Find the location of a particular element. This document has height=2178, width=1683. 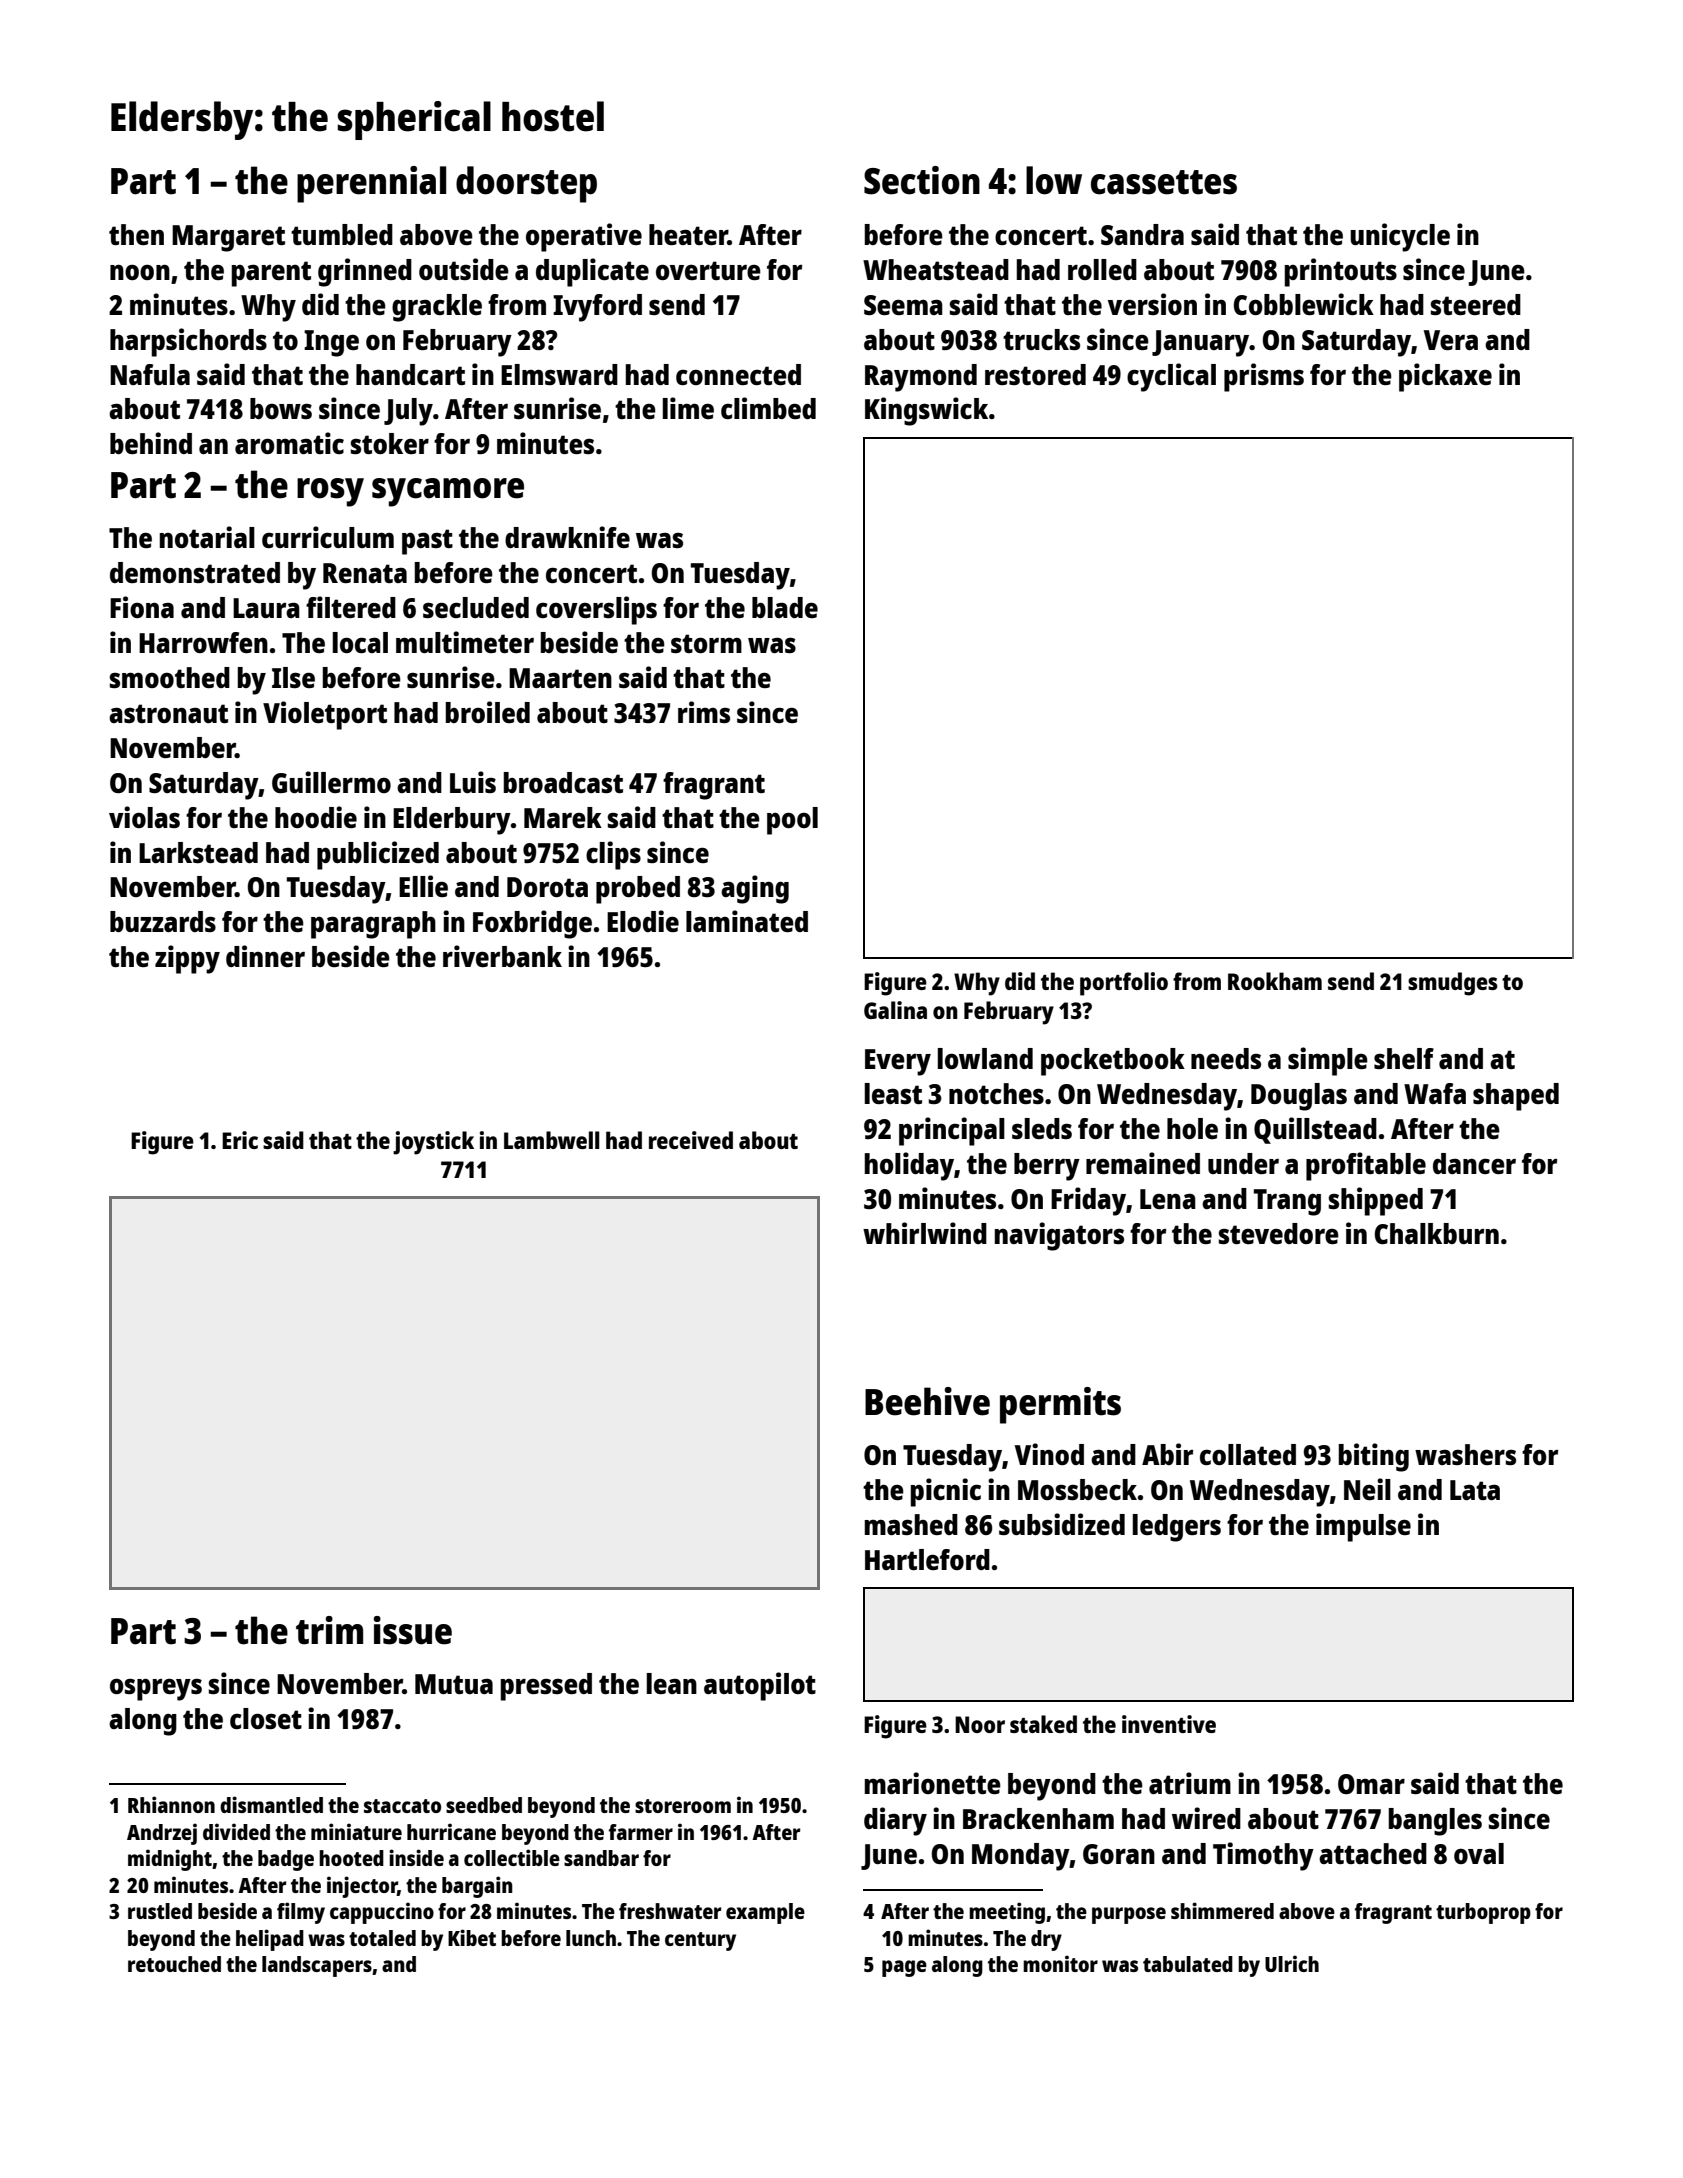

Chalkburn is located at coordinates (1437, 1233).
